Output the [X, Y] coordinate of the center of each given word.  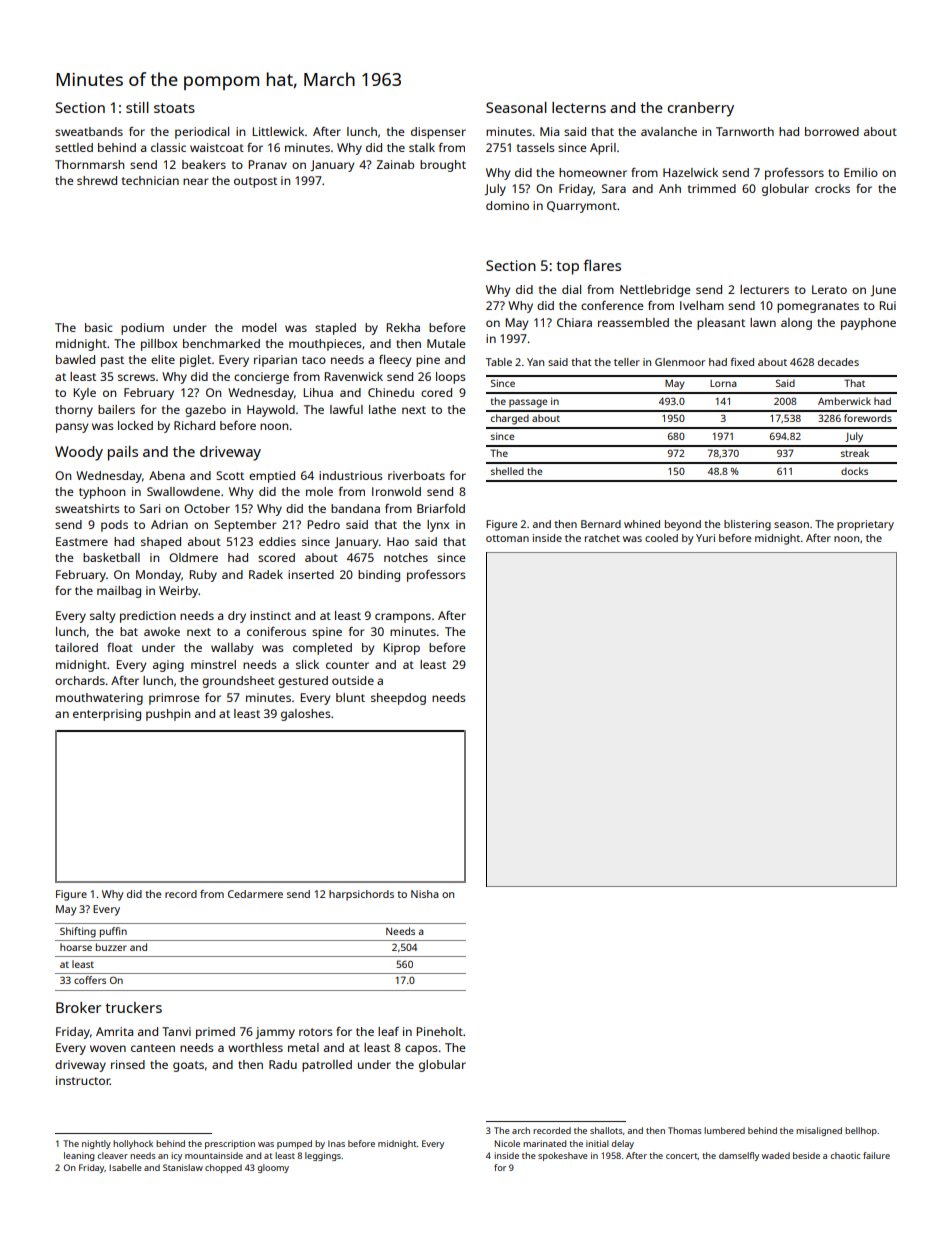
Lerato [829, 289]
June [883, 291]
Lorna [723, 383]
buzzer [111, 947]
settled [74, 147]
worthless [255, 1047]
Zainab [395, 164]
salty [102, 617]
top [567, 268]
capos [421, 1050]
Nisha [424, 894]
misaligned [819, 1131]
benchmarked [221, 343]
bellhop [861, 1131]
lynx [438, 526]
